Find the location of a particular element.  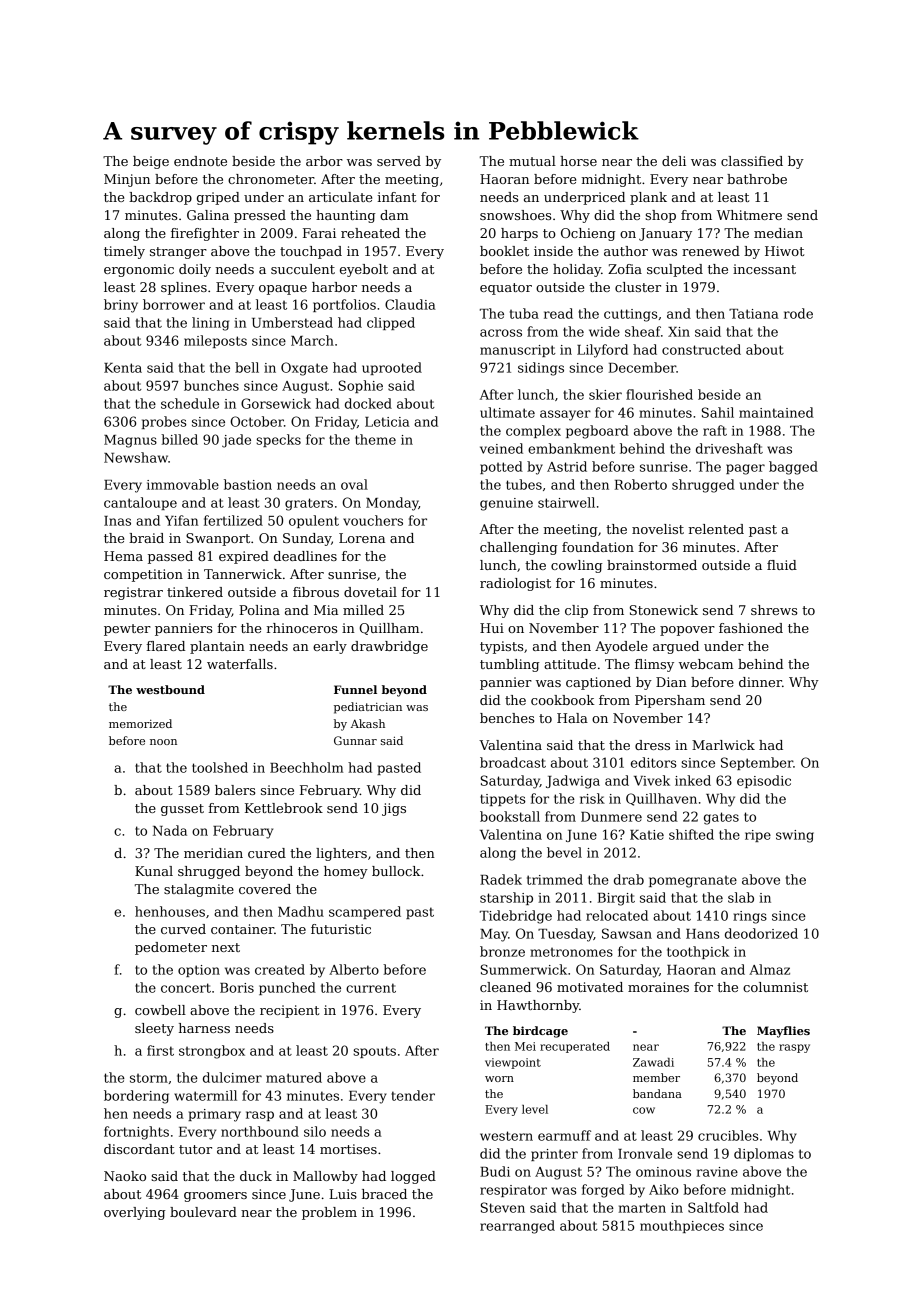

bookstall is located at coordinates (510, 816).
